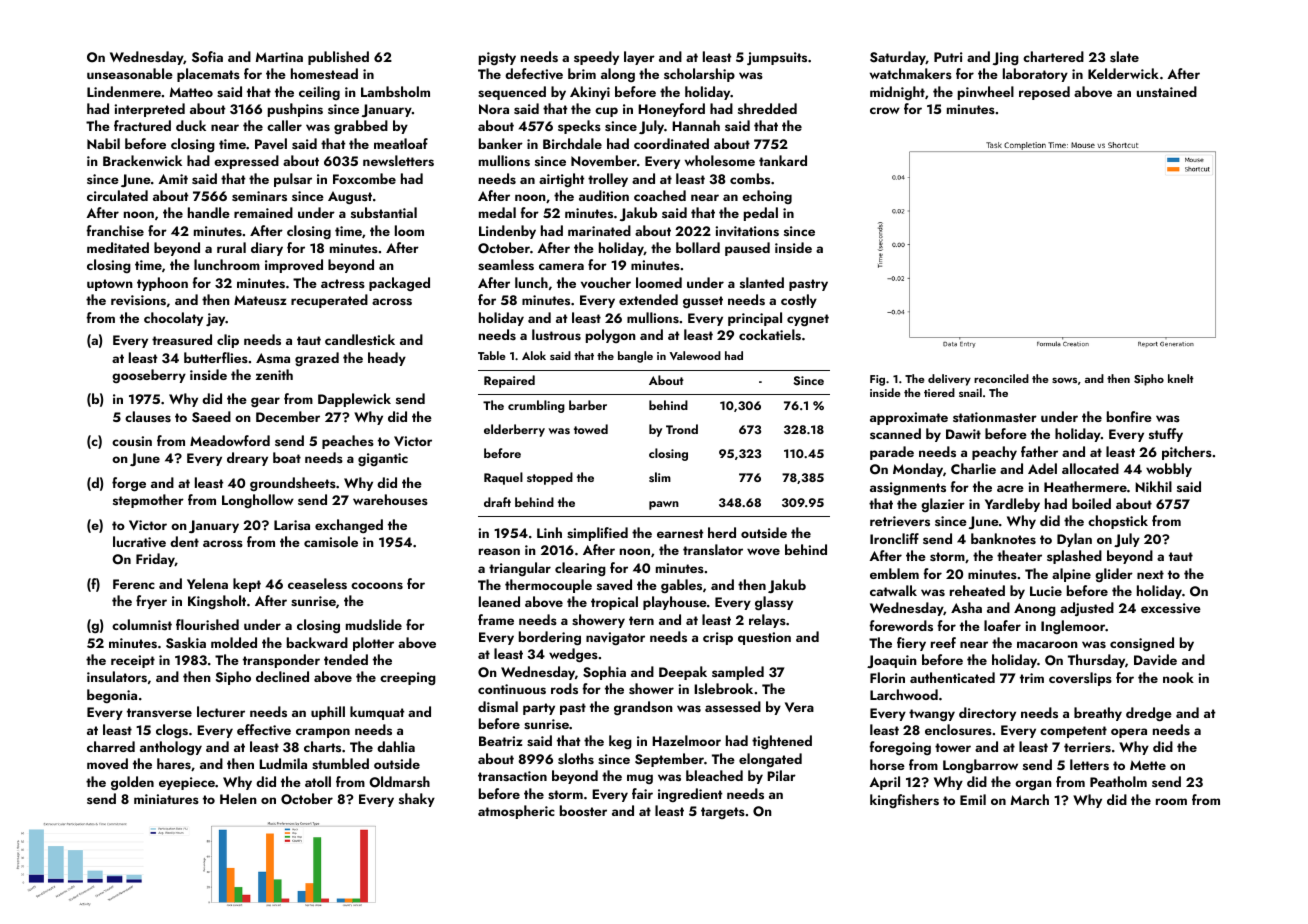 Image resolution: width=1308 pixels, height=924 pixels. What do you see at coordinates (1181, 378) in the image?
I see `knelt` at bounding box center [1181, 378].
